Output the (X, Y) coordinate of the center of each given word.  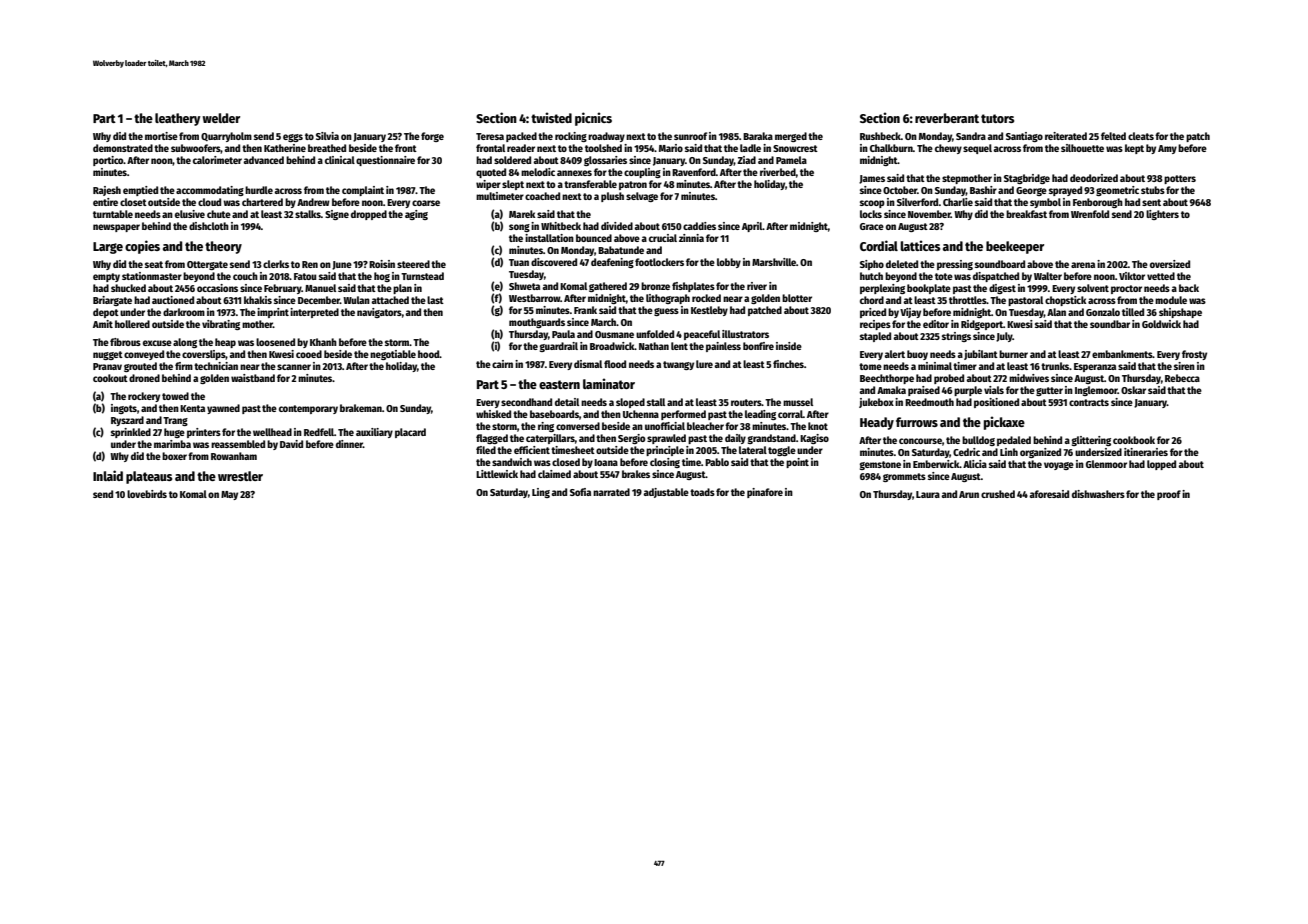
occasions (217, 288)
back (1189, 288)
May (229, 495)
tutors (997, 118)
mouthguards (537, 323)
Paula (563, 334)
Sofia (580, 492)
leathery (178, 119)
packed (521, 137)
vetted (1161, 276)
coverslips (204, 355)
